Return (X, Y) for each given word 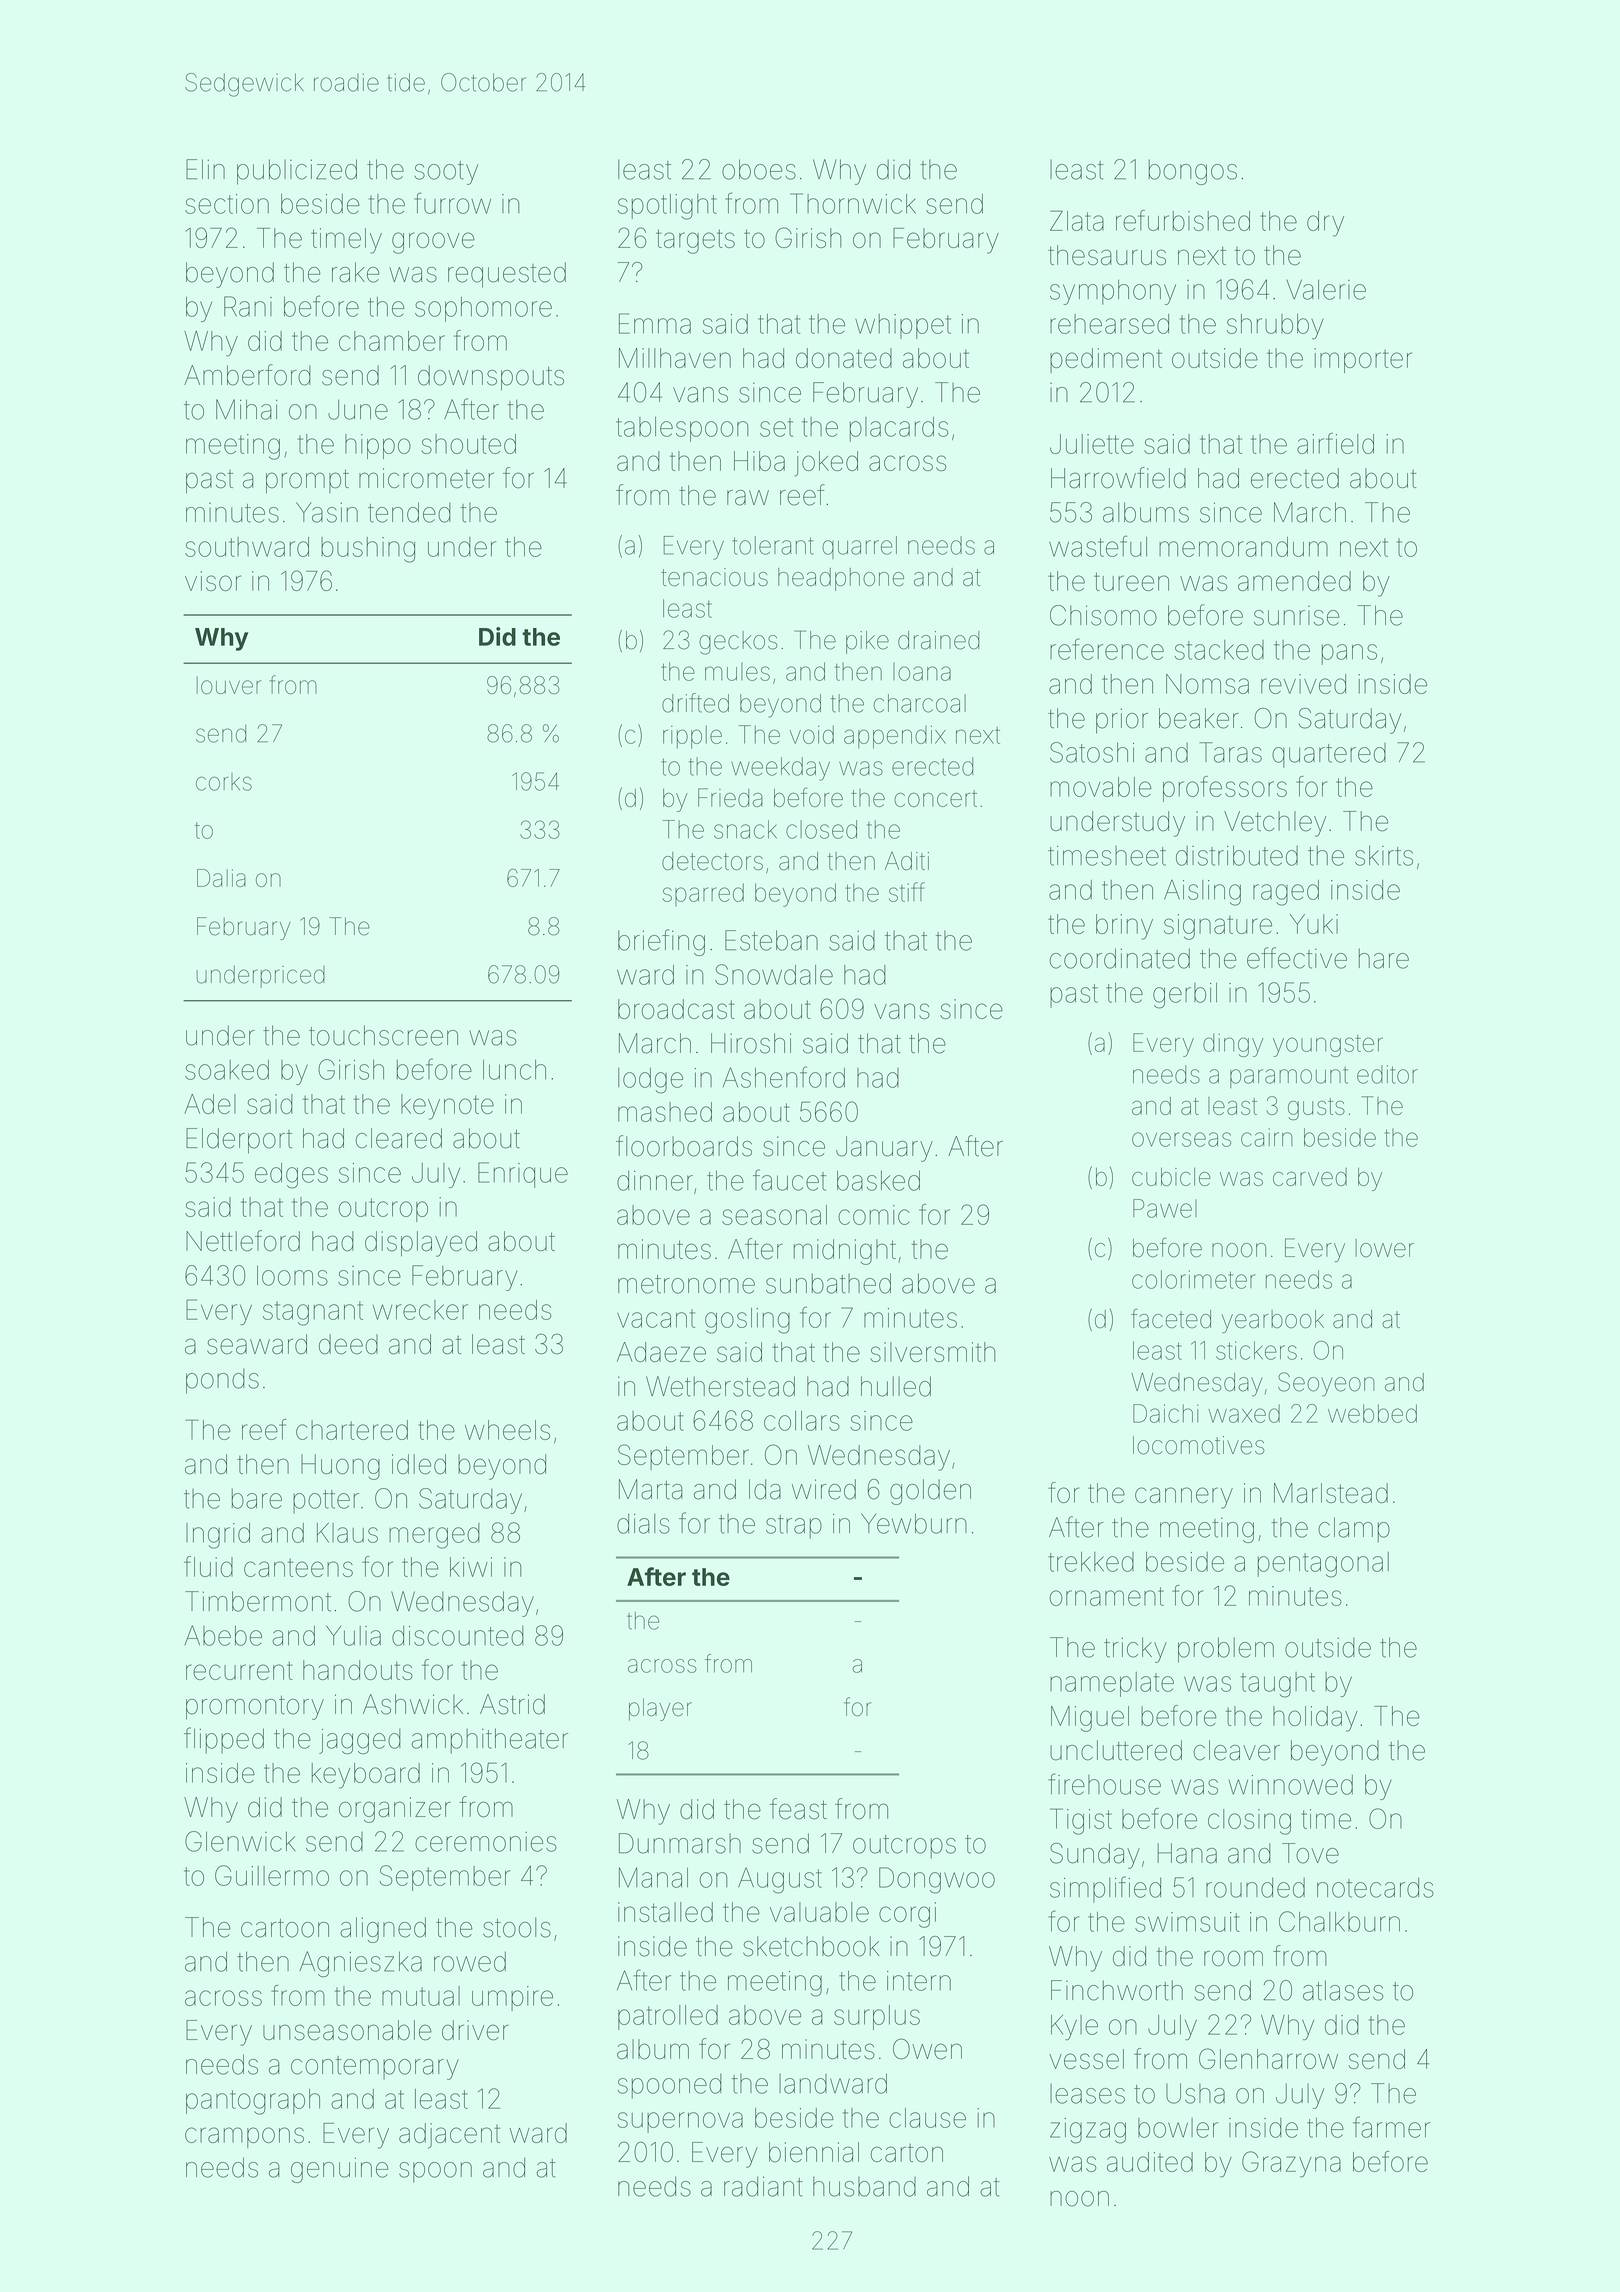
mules (737, 671)
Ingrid (218, 1536)
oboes (759, 169)
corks (224, 782)
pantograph (253, 2102)
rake (356, 272)
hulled (896, 1386)
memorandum (1243, 547)
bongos (1192, 172)
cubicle (1171, 1177)
